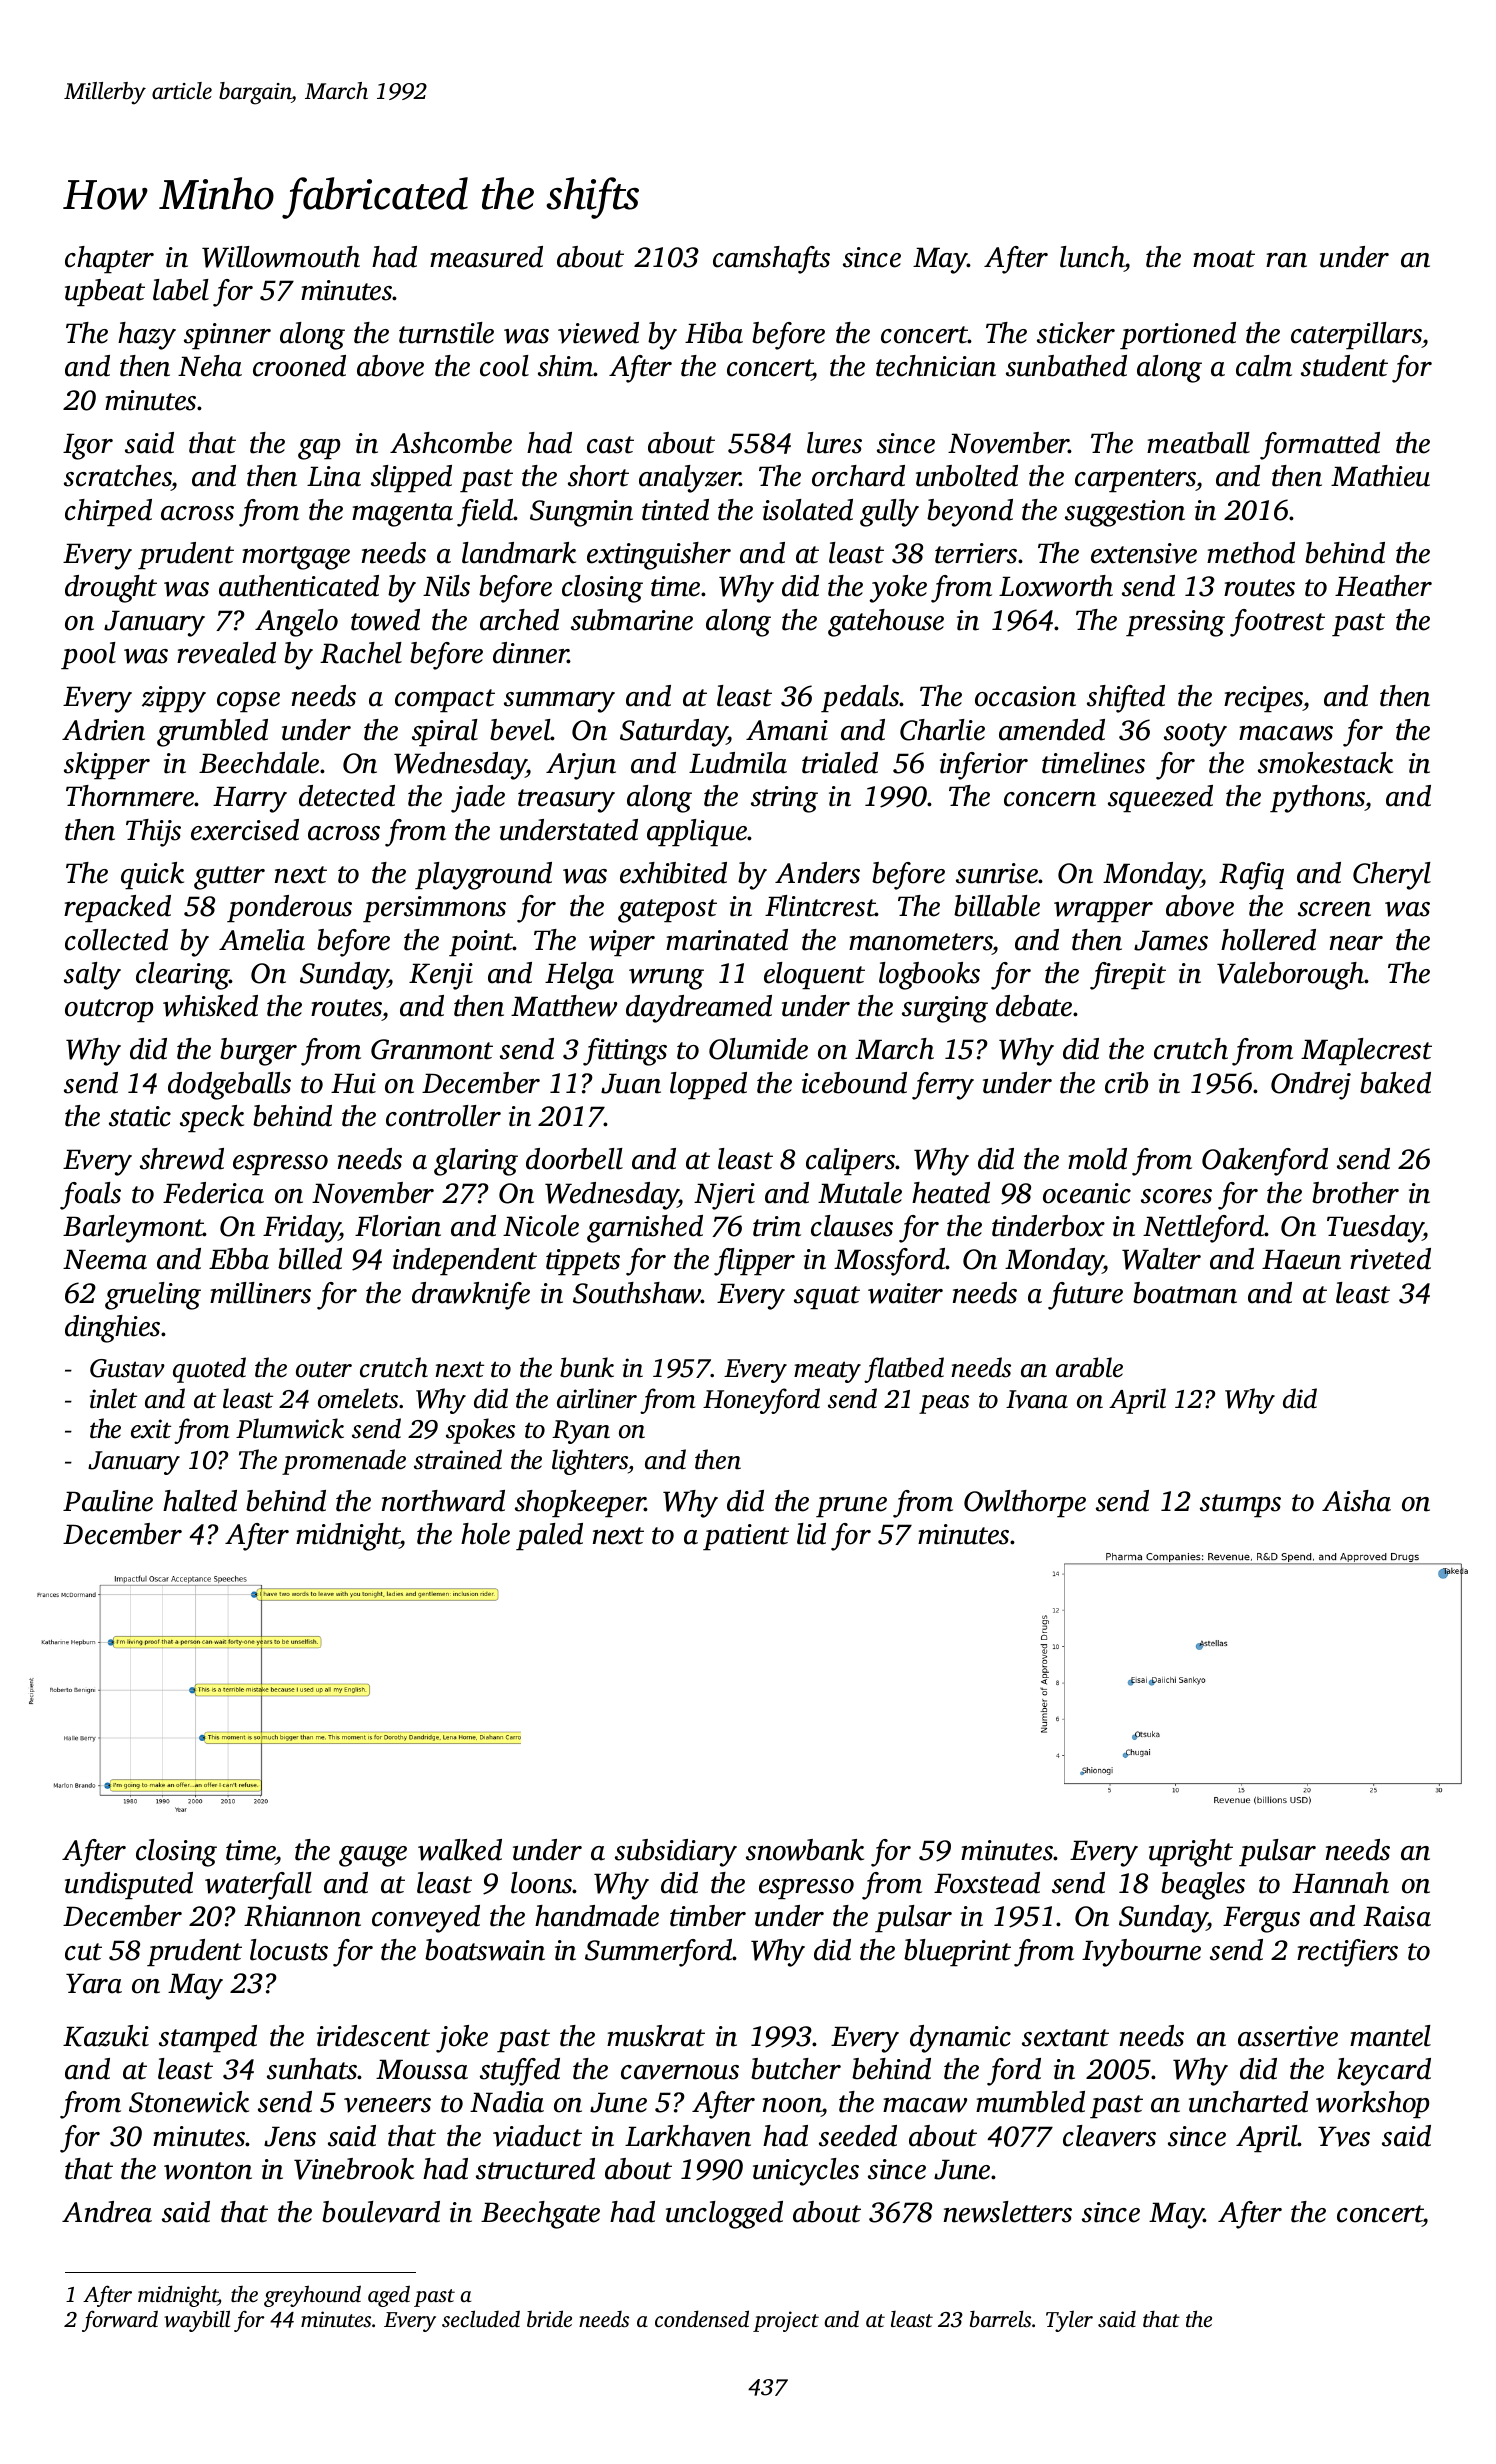  What do you see at coordinates (987, 1883) in the image?
I see `Foxstead` at bounding box center [987, 1883].
